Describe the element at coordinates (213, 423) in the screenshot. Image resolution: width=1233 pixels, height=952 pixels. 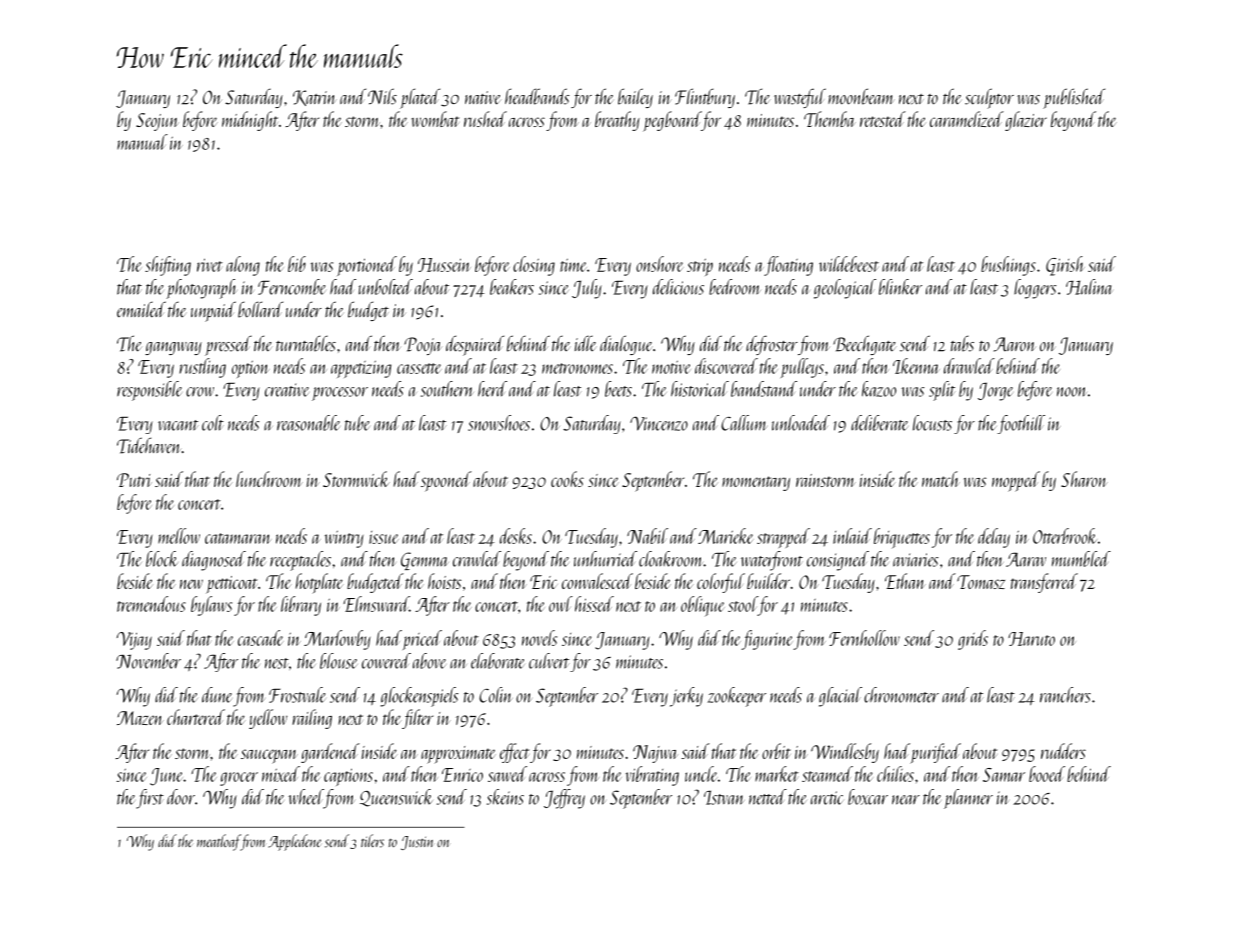
I see `colt` at that location.
